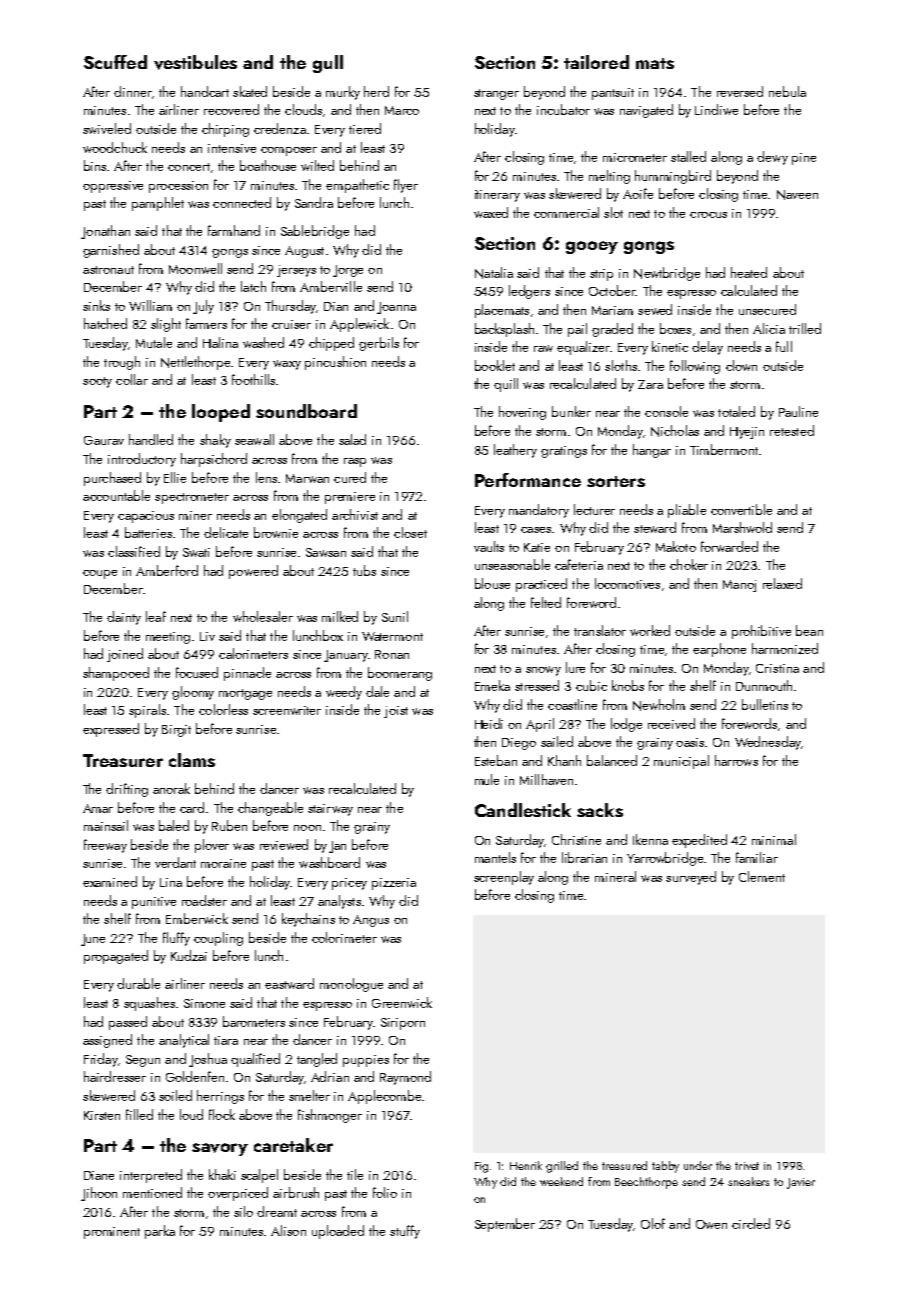 The width and height of the screenshot is (908, 1316). What do you see at coordinates (207, 636) in the screenshot?
I see `Liv` at bounding box center [207, 636].
